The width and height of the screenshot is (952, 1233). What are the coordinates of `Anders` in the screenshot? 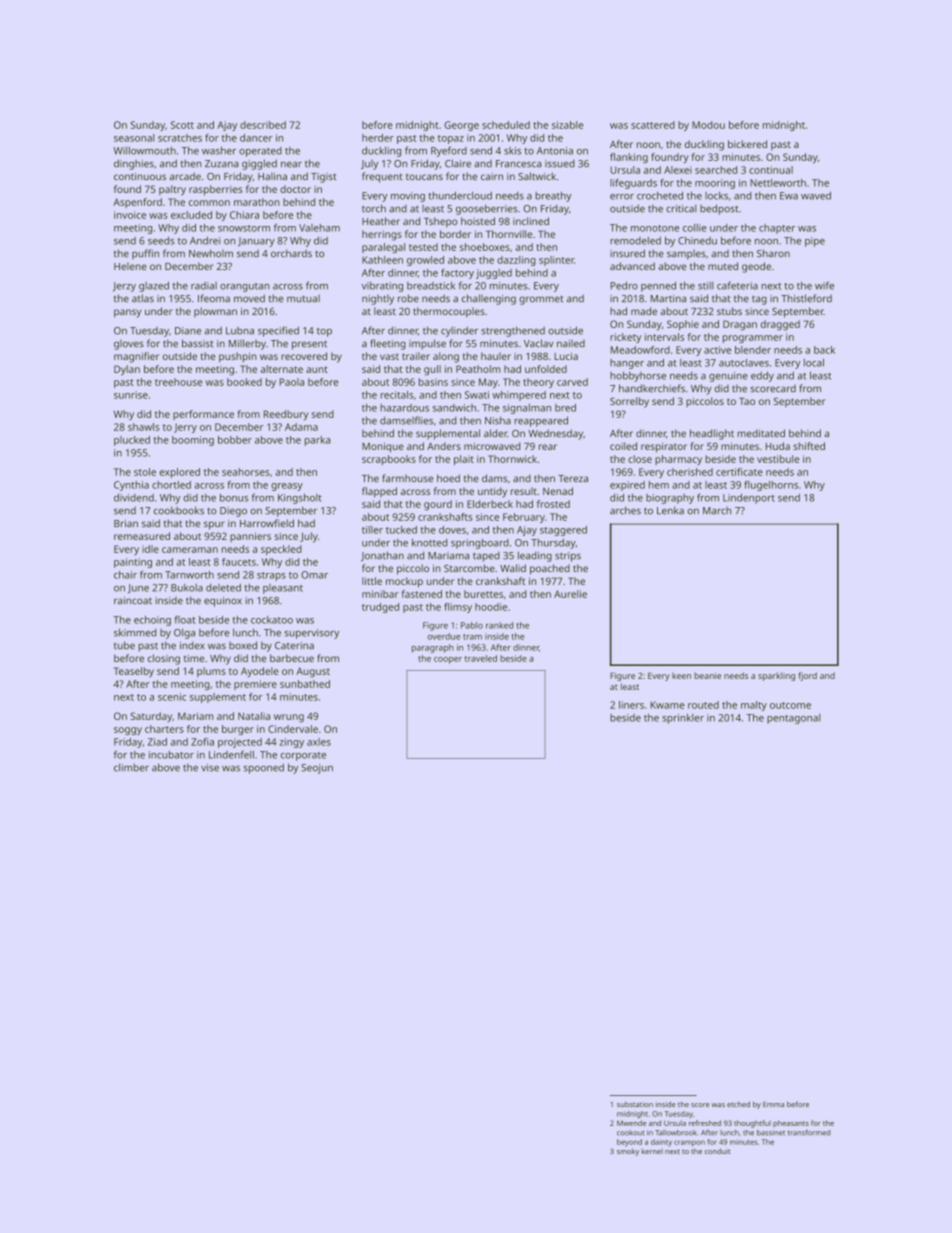 It's located at (444, 446).
